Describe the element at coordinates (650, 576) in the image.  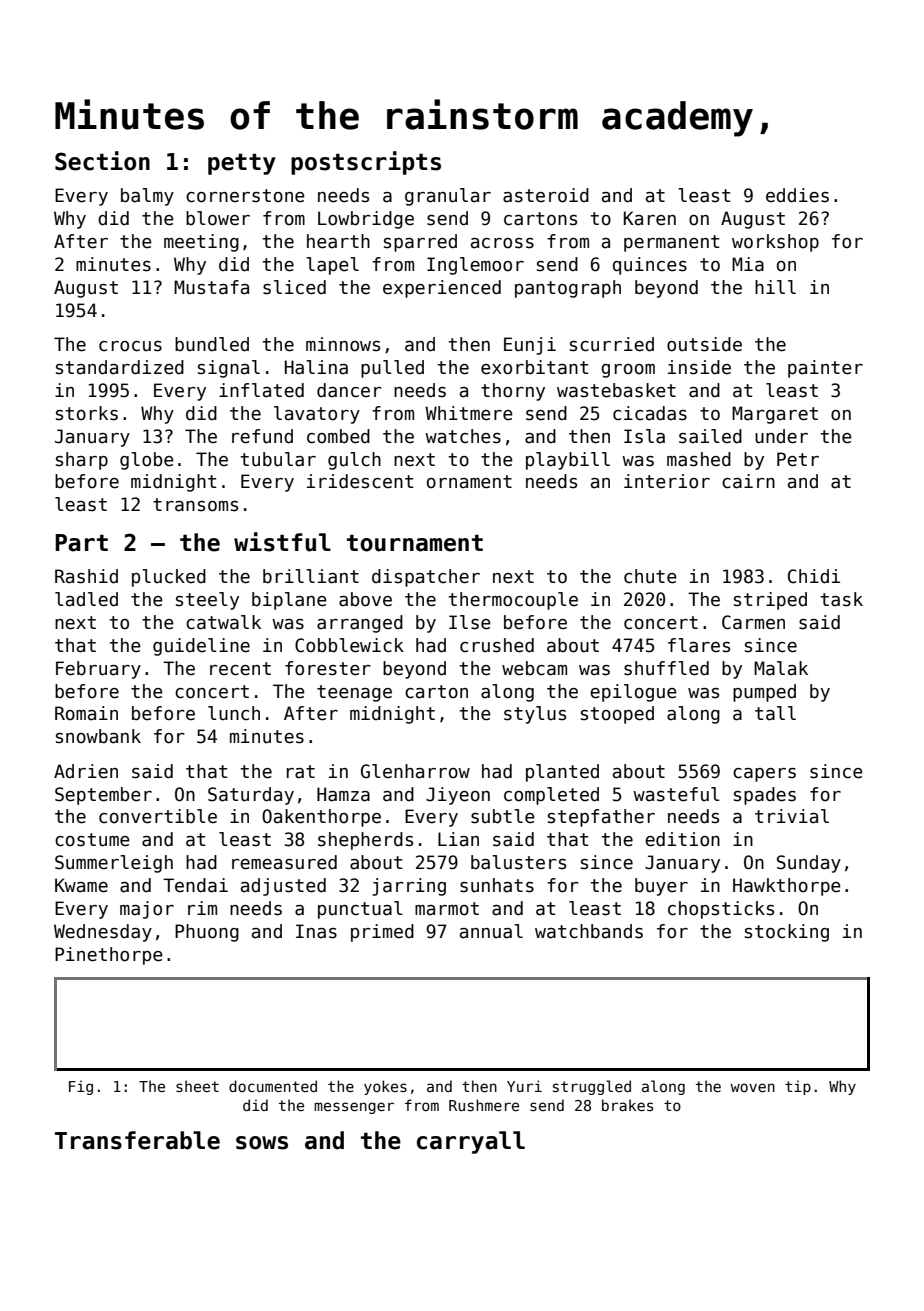
I see `chute` at that location.
